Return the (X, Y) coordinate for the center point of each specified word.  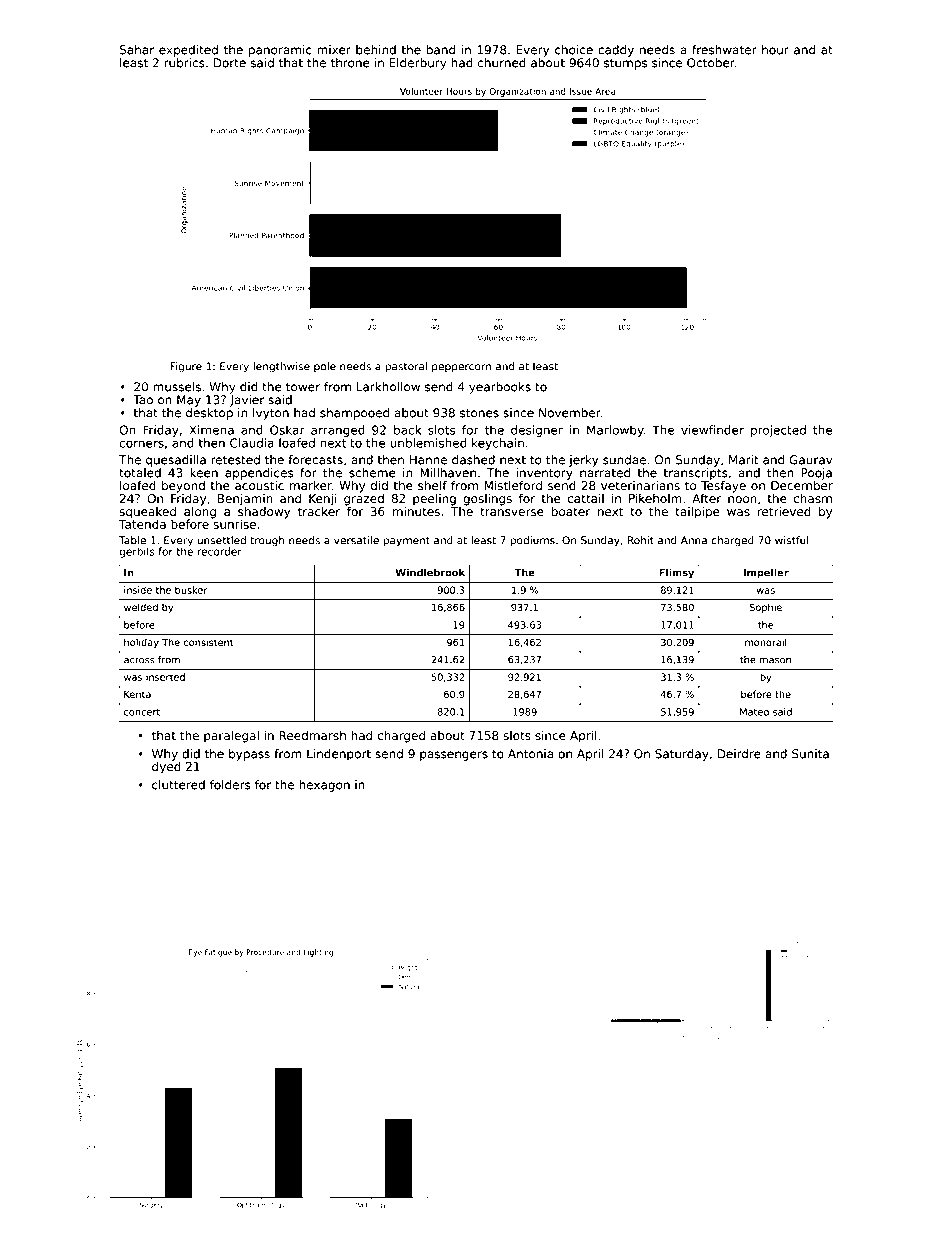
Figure (186, 367)
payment (406, 542)
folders (230, 785)
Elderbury (418, 64)
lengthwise (281, 367)
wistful (792, 540)
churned (502, 63)
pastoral (406, 367)
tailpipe (697, 513)
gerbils (137, 552)
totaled (140, 473)
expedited (188, 51)
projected (778, 431)
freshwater (724, 50)
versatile (356, 540)
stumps (625, 64)
